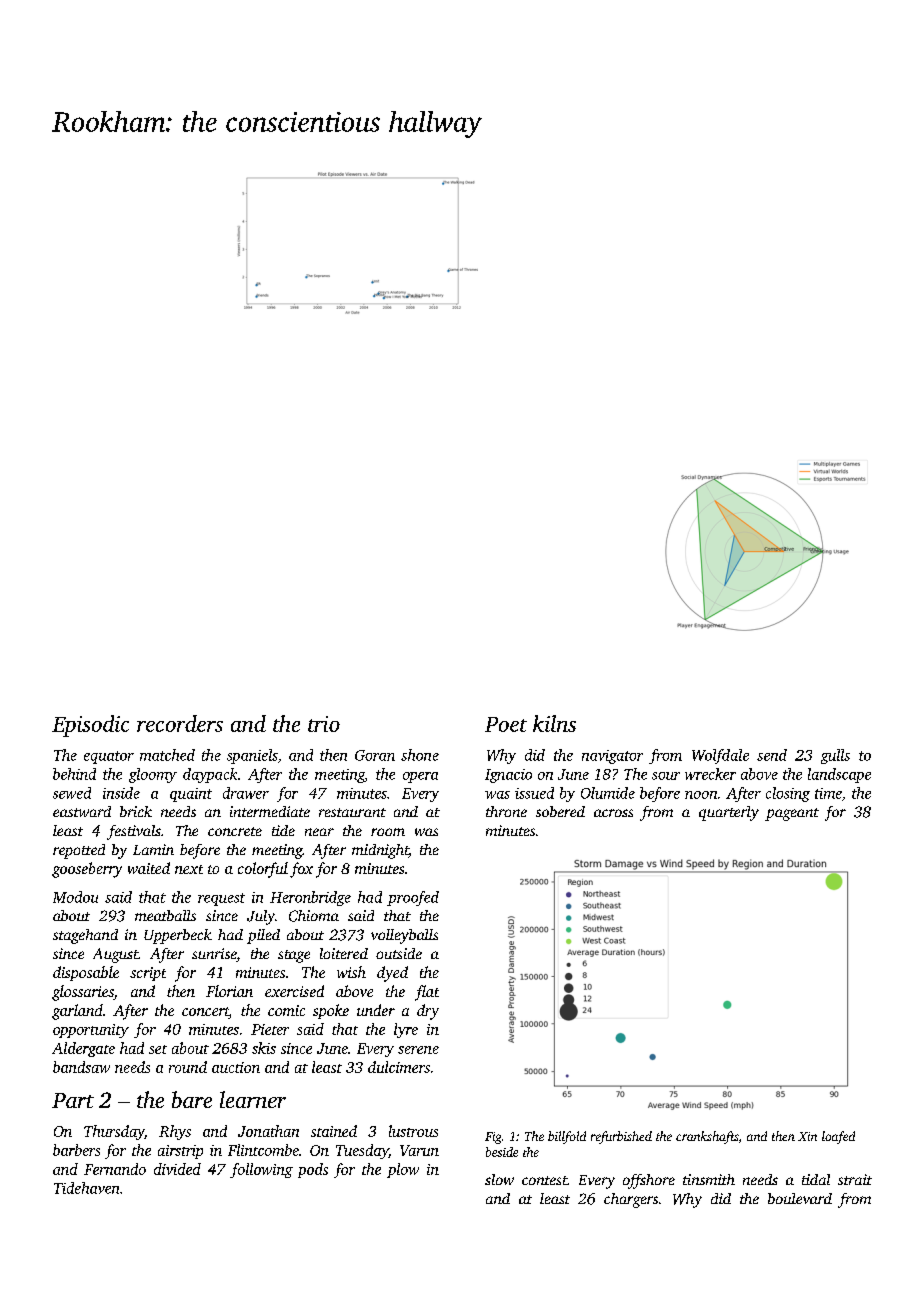 Image resolution: width=924 pixels, height=1314 pixels. Describe the element at coordinates (506, 724) in the document. I see `Poet` at that location.
